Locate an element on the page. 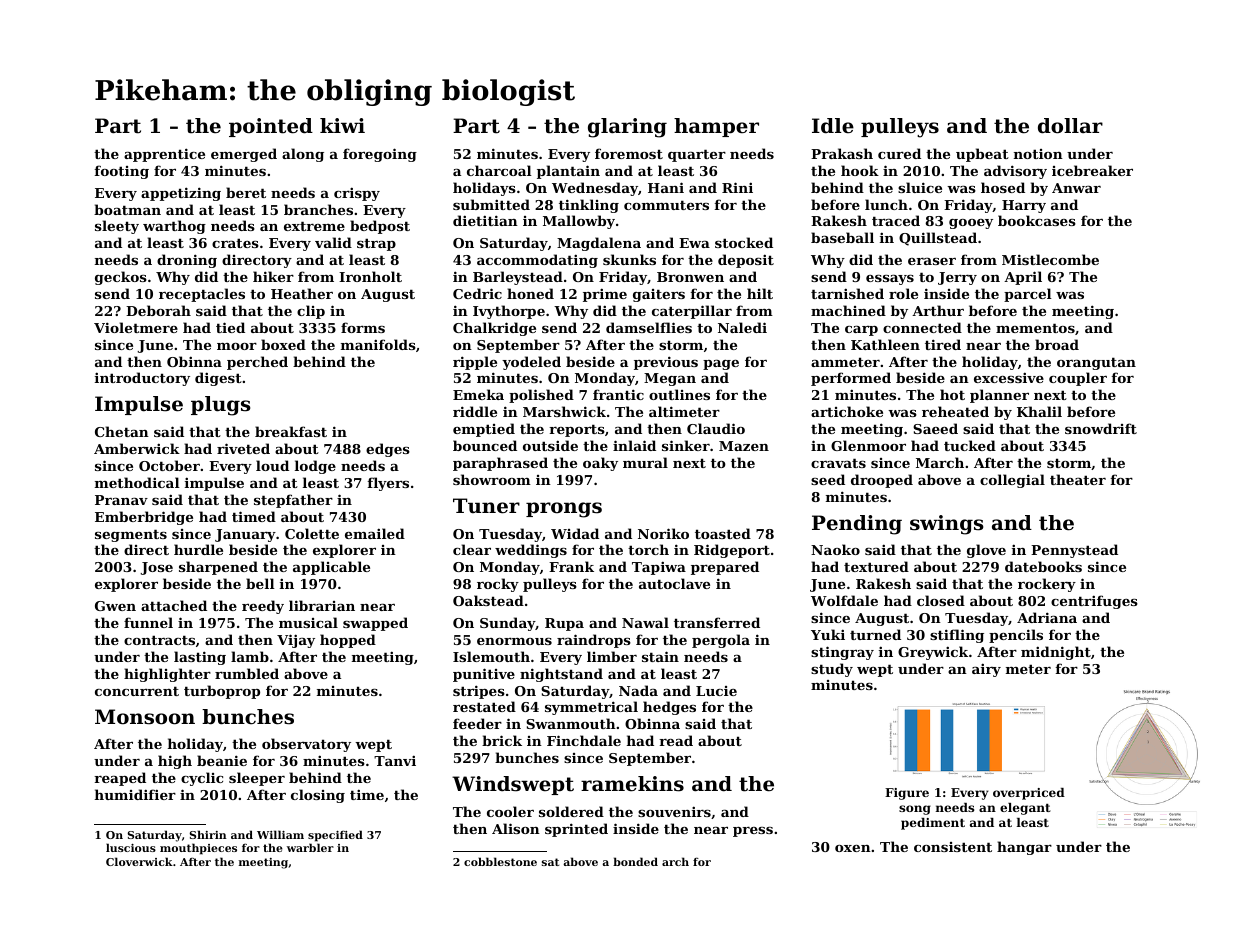 The width and height of the page is (1233, 952). hamper is located at coordinates (716, 127).
